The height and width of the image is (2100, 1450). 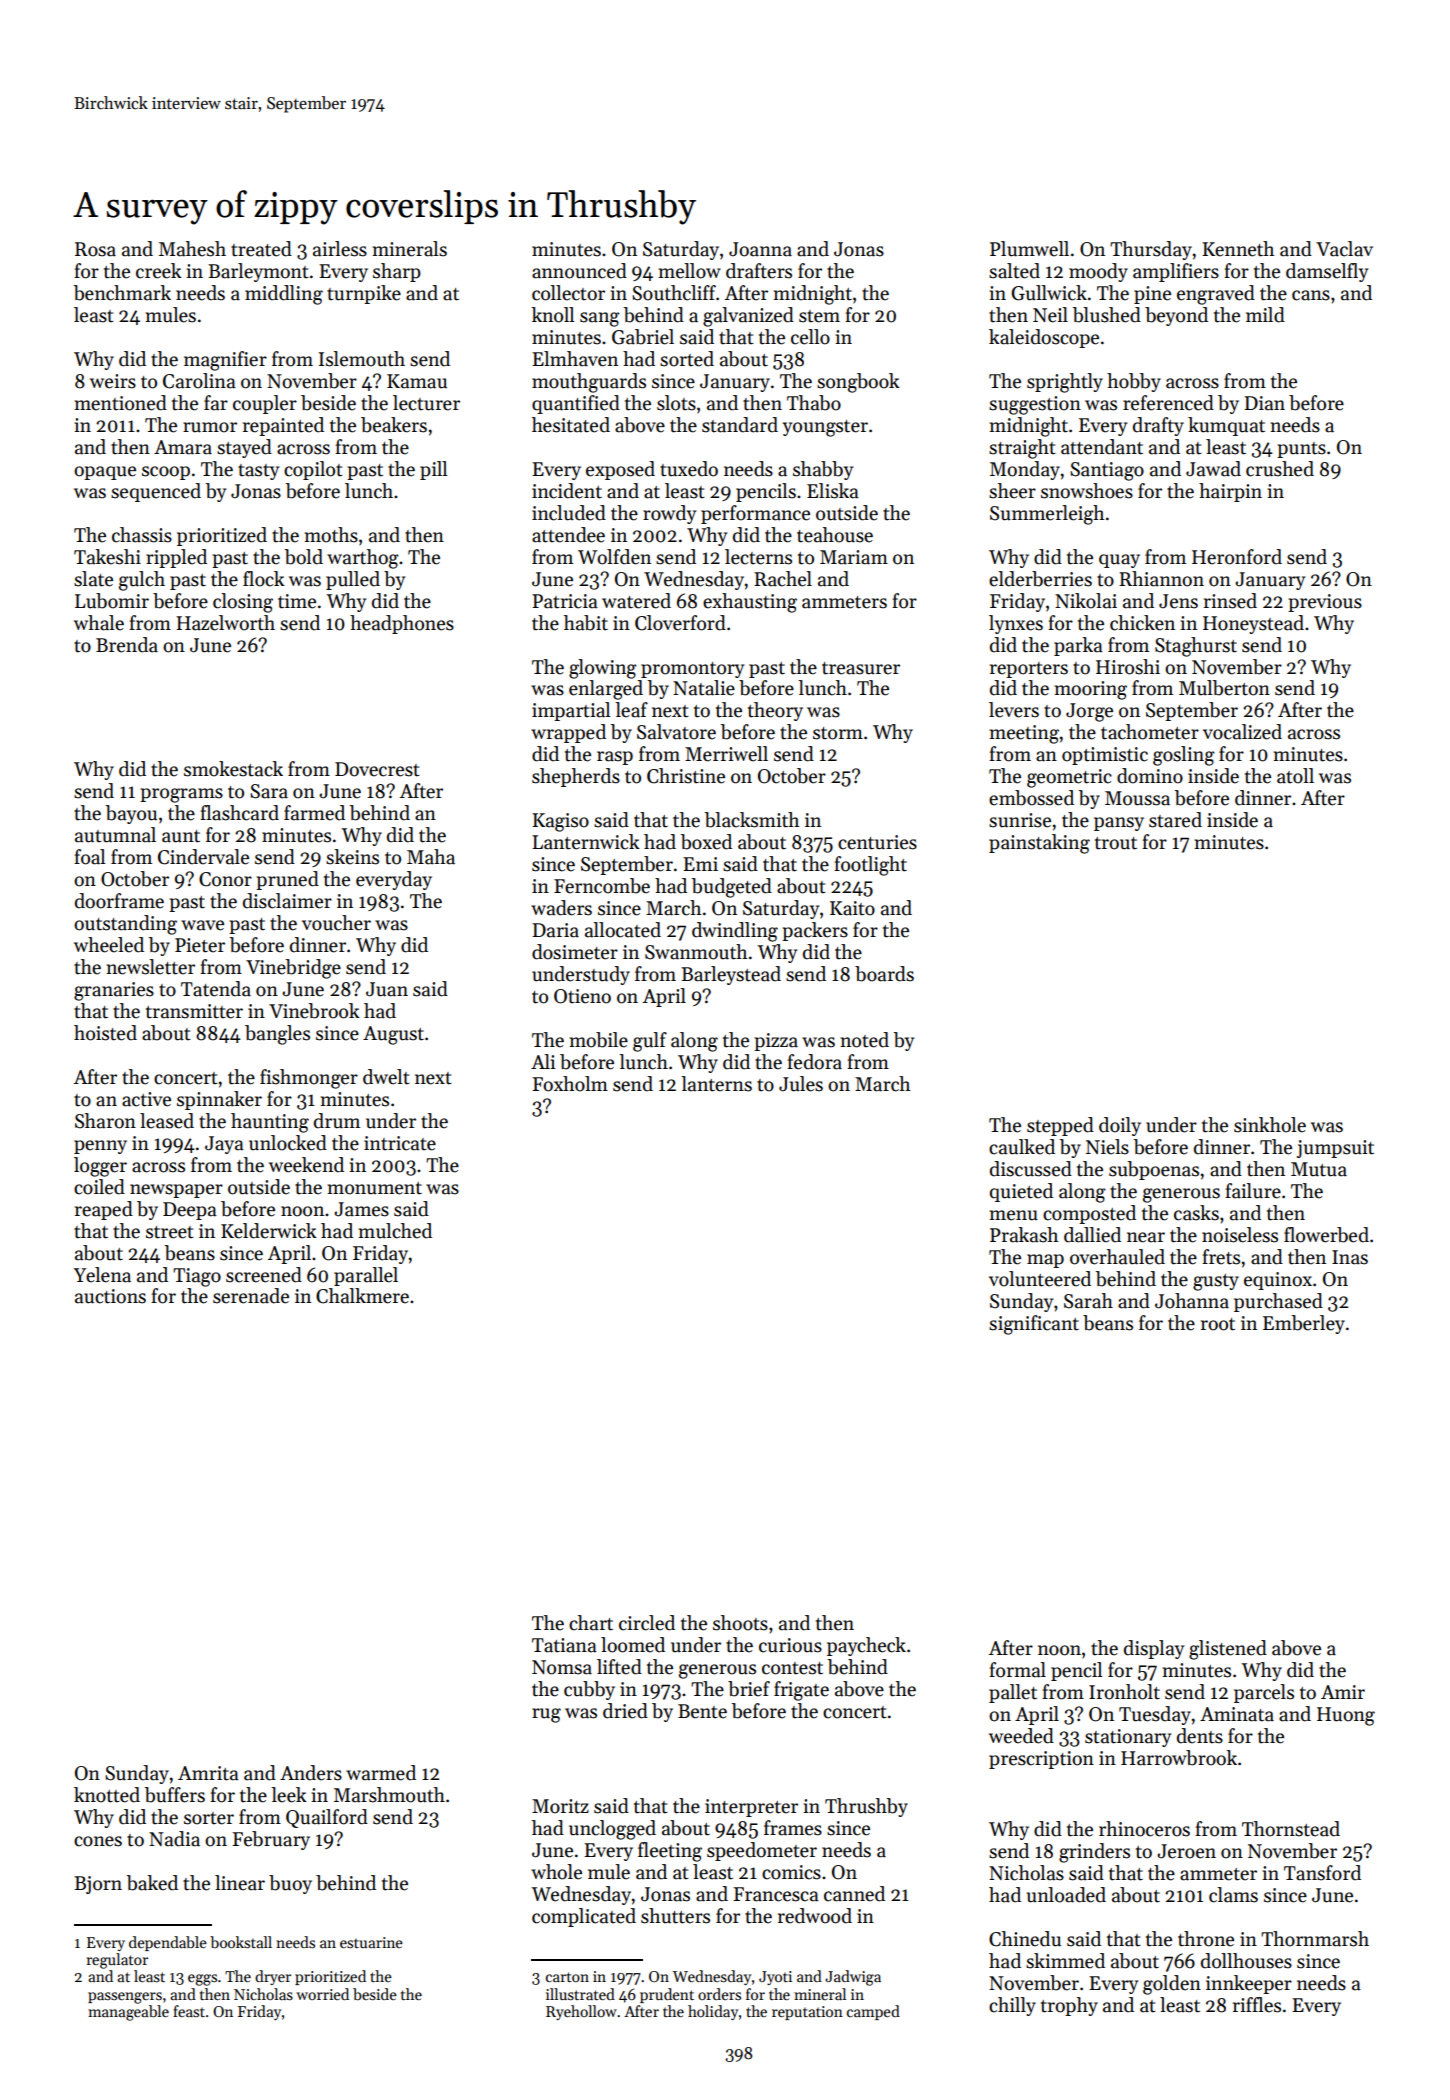 What do you see at coordinates (1154, 1649) in the image?
I see `display` at bounding box center [1154, 1649].
